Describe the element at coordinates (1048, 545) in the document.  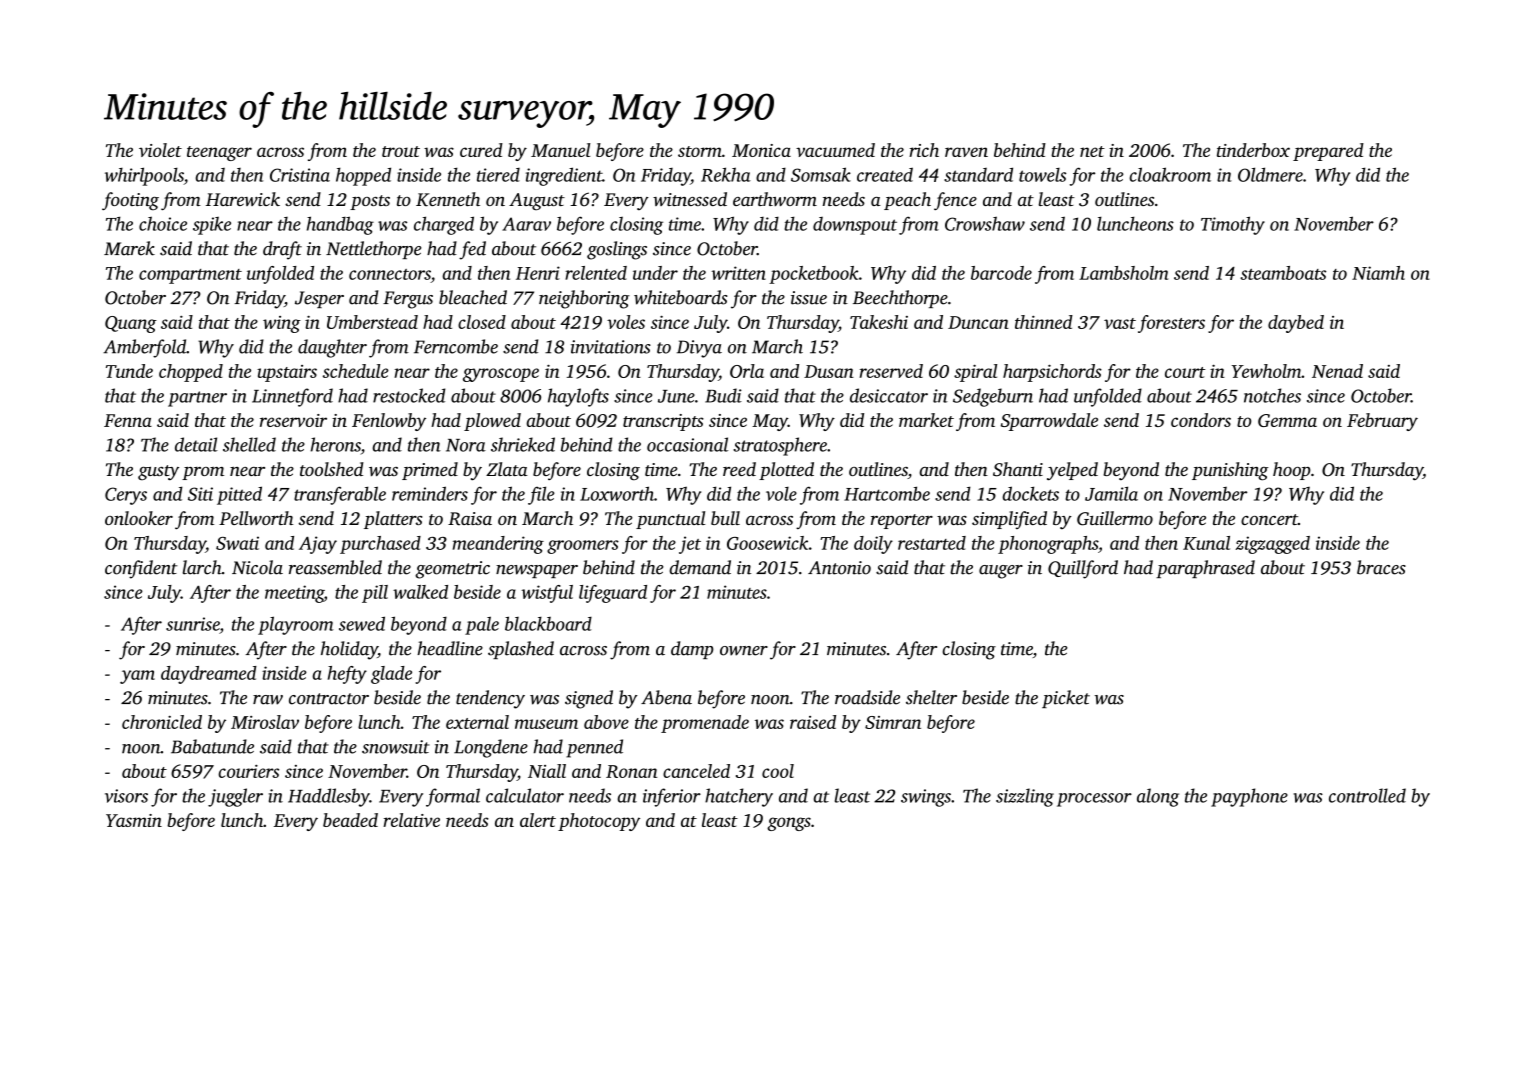
I see `phonographs` at that location.
